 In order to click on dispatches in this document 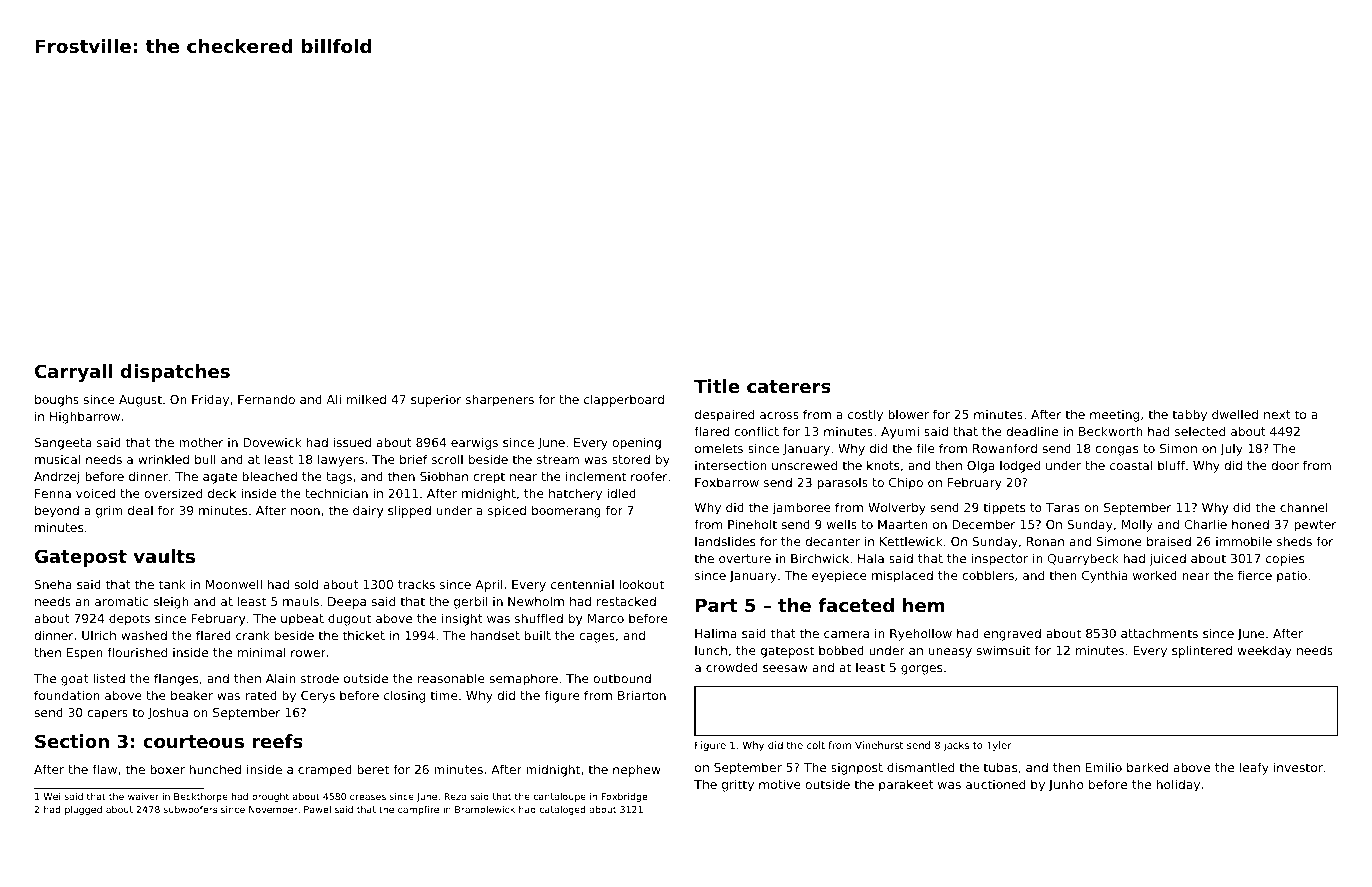, I will do `click(175, 373)`.
